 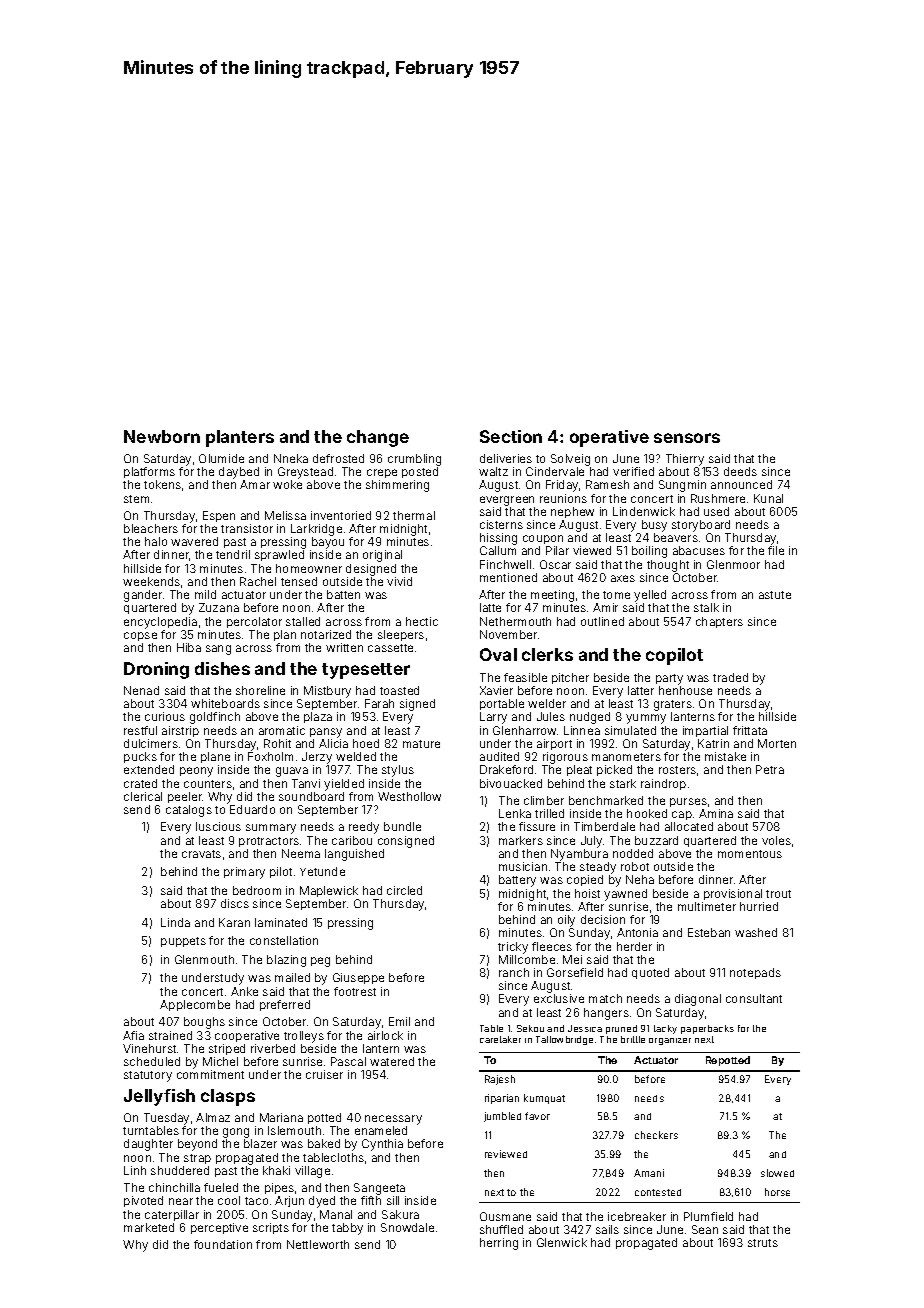 I want to click on sensors, so click(x=687, y=438).
